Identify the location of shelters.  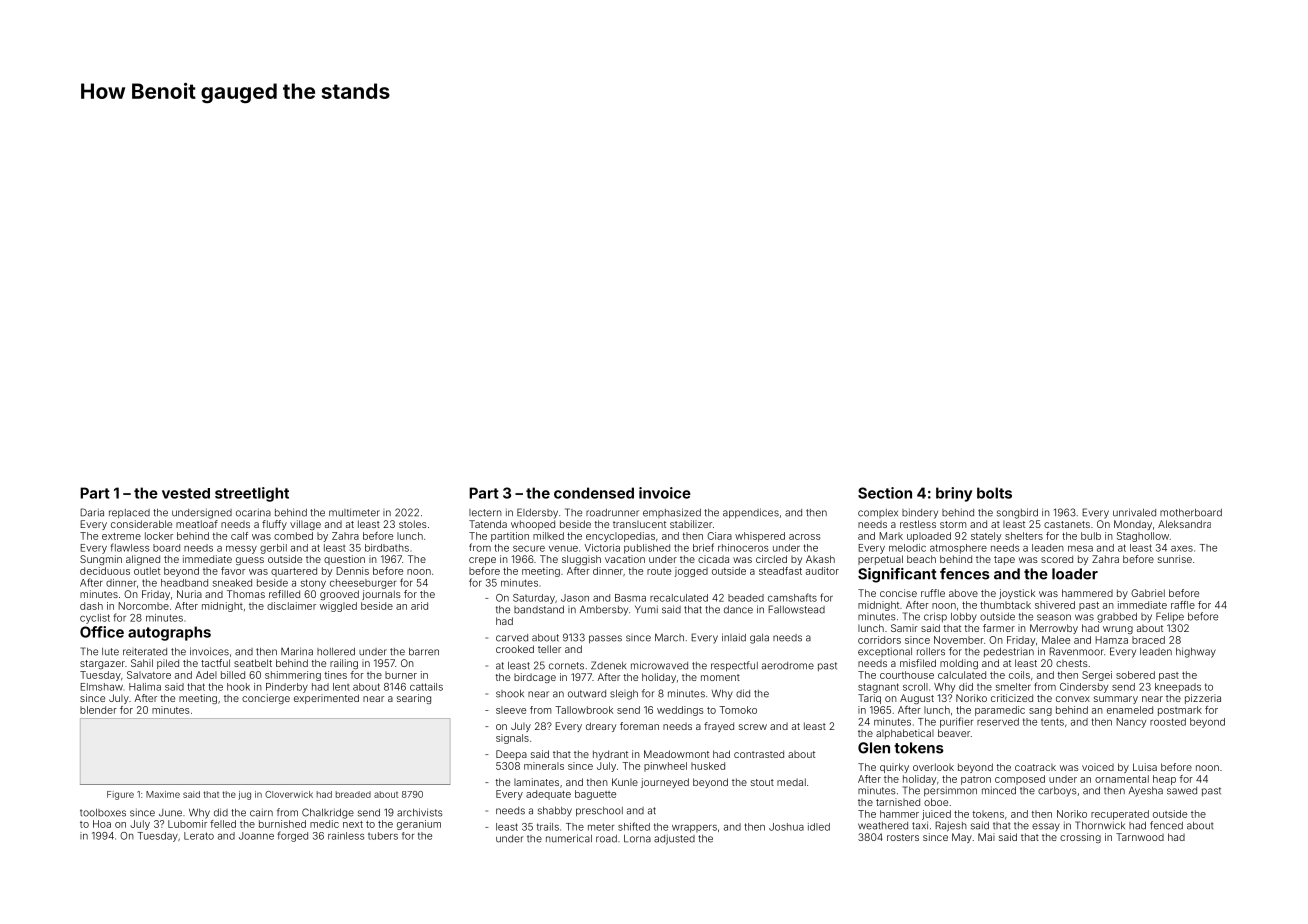
(1024, 536).
